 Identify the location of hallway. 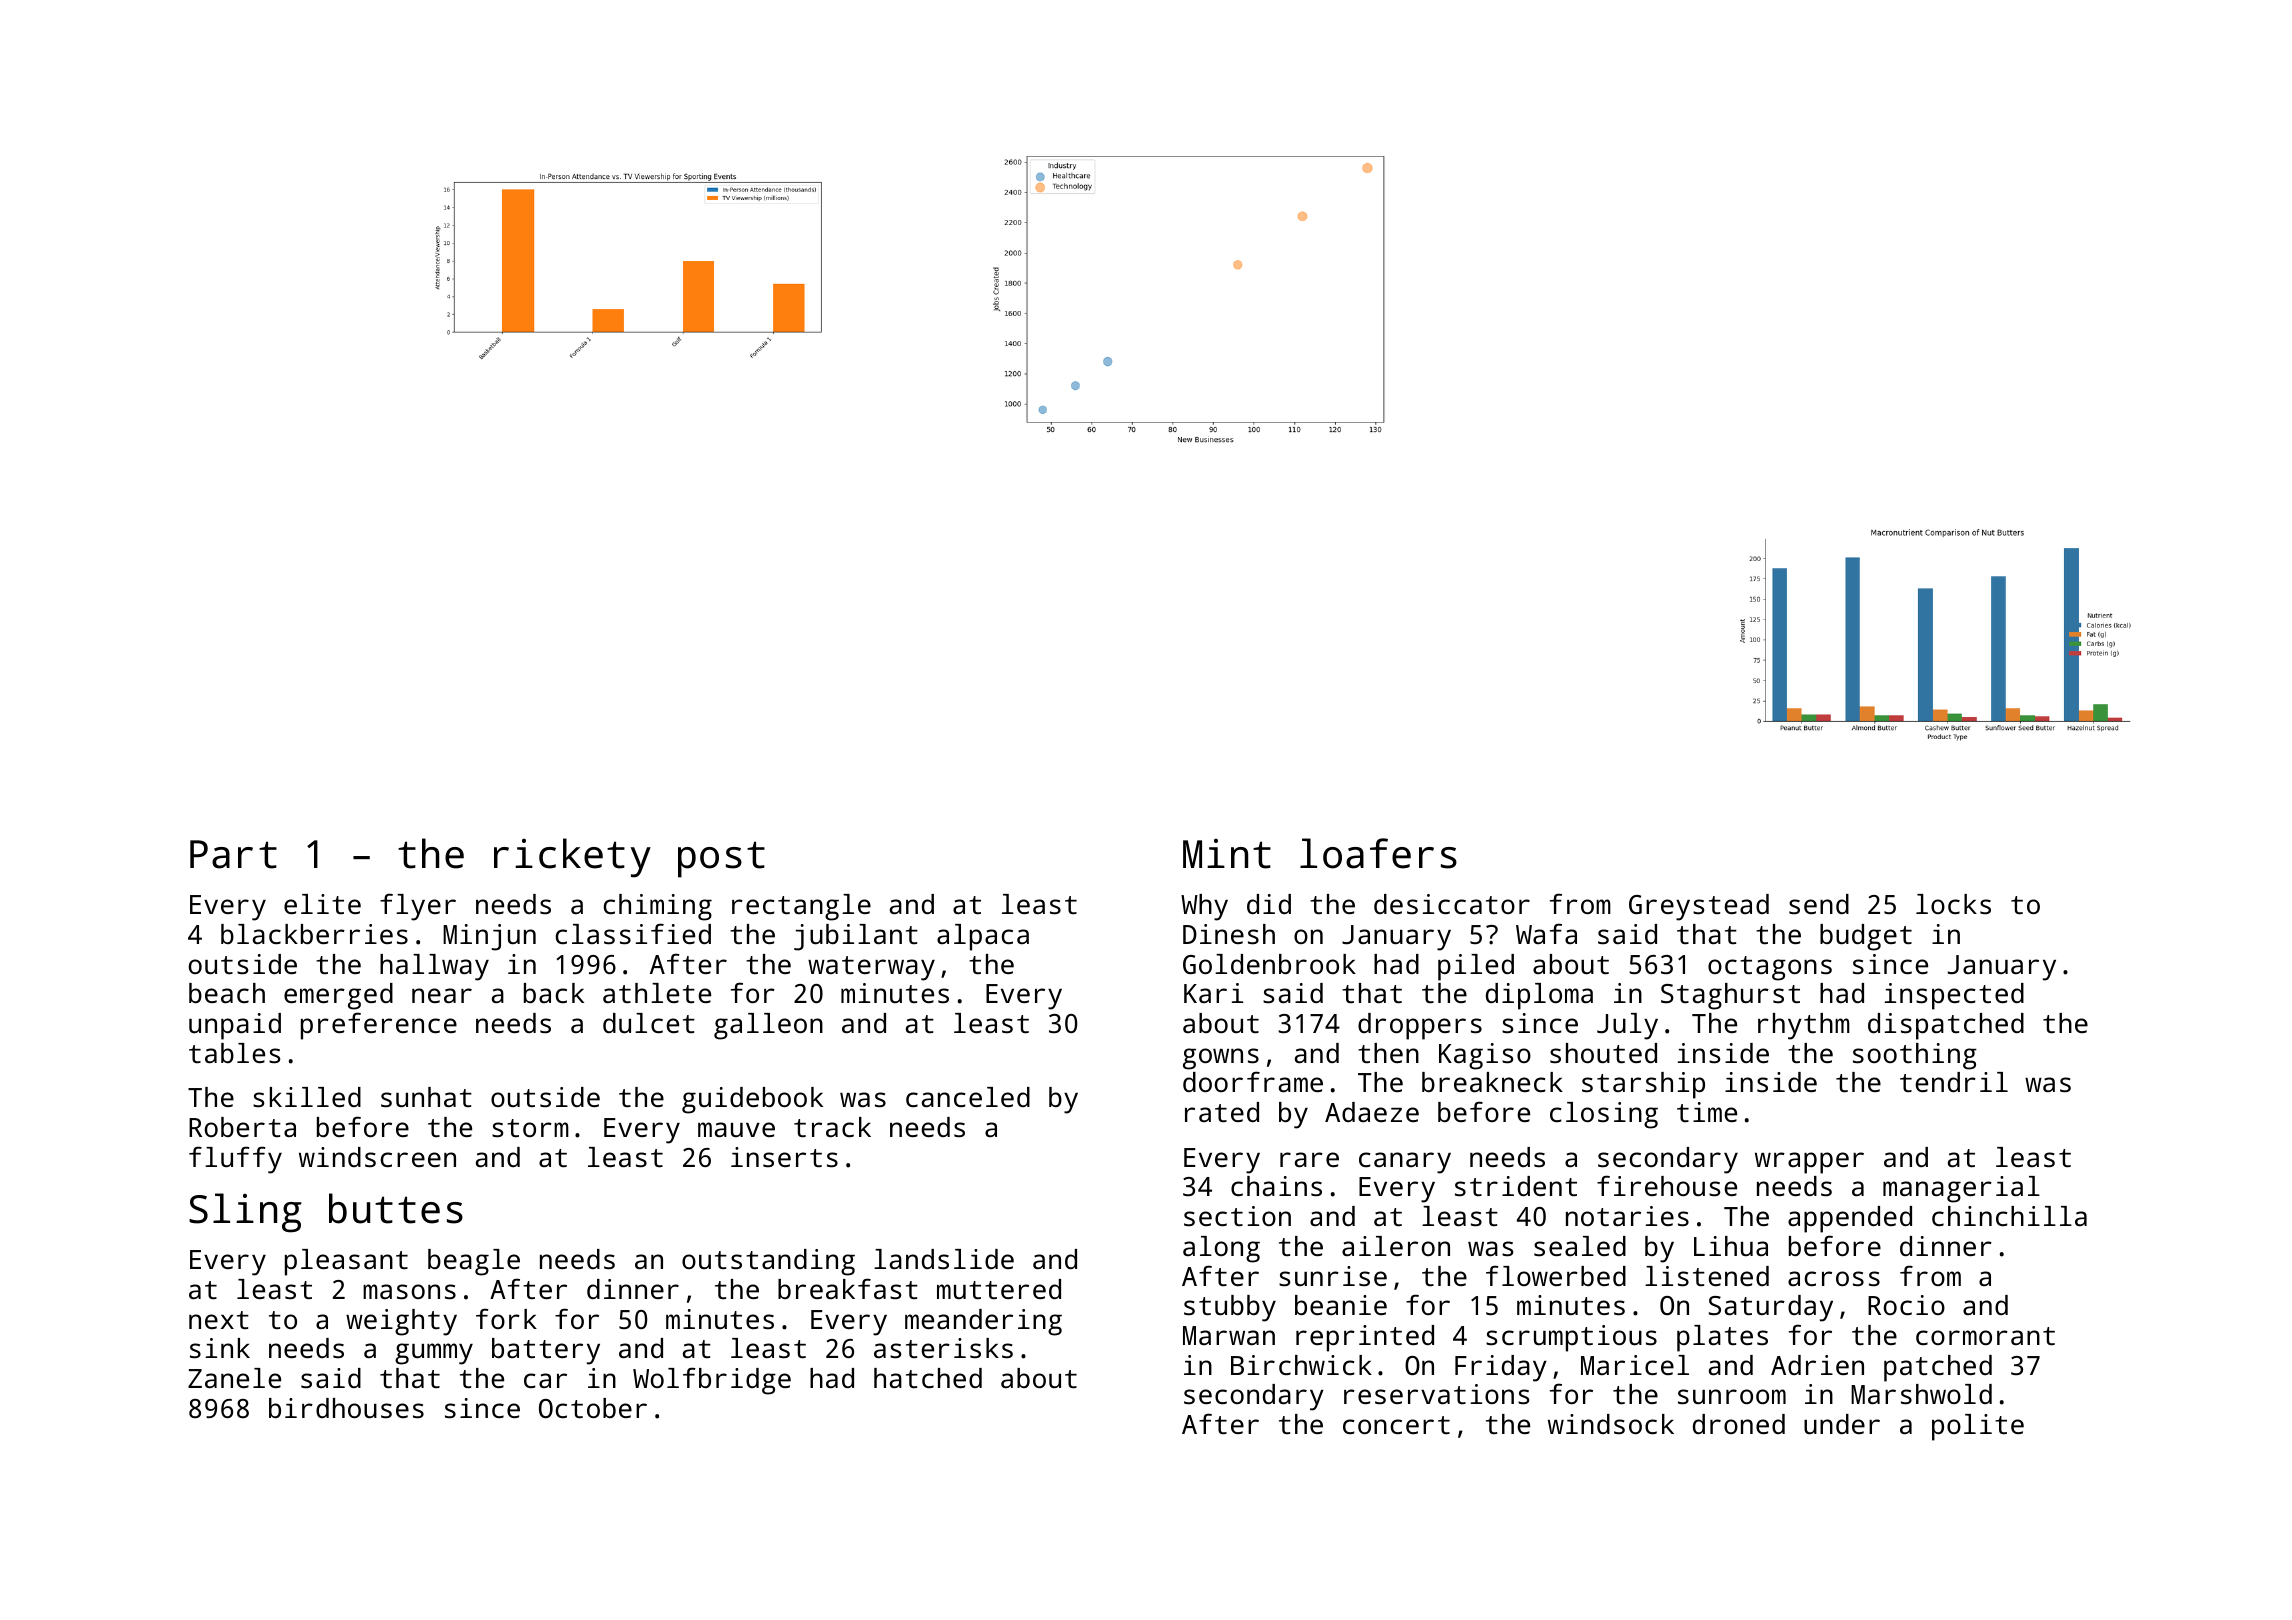
(434, 967).
